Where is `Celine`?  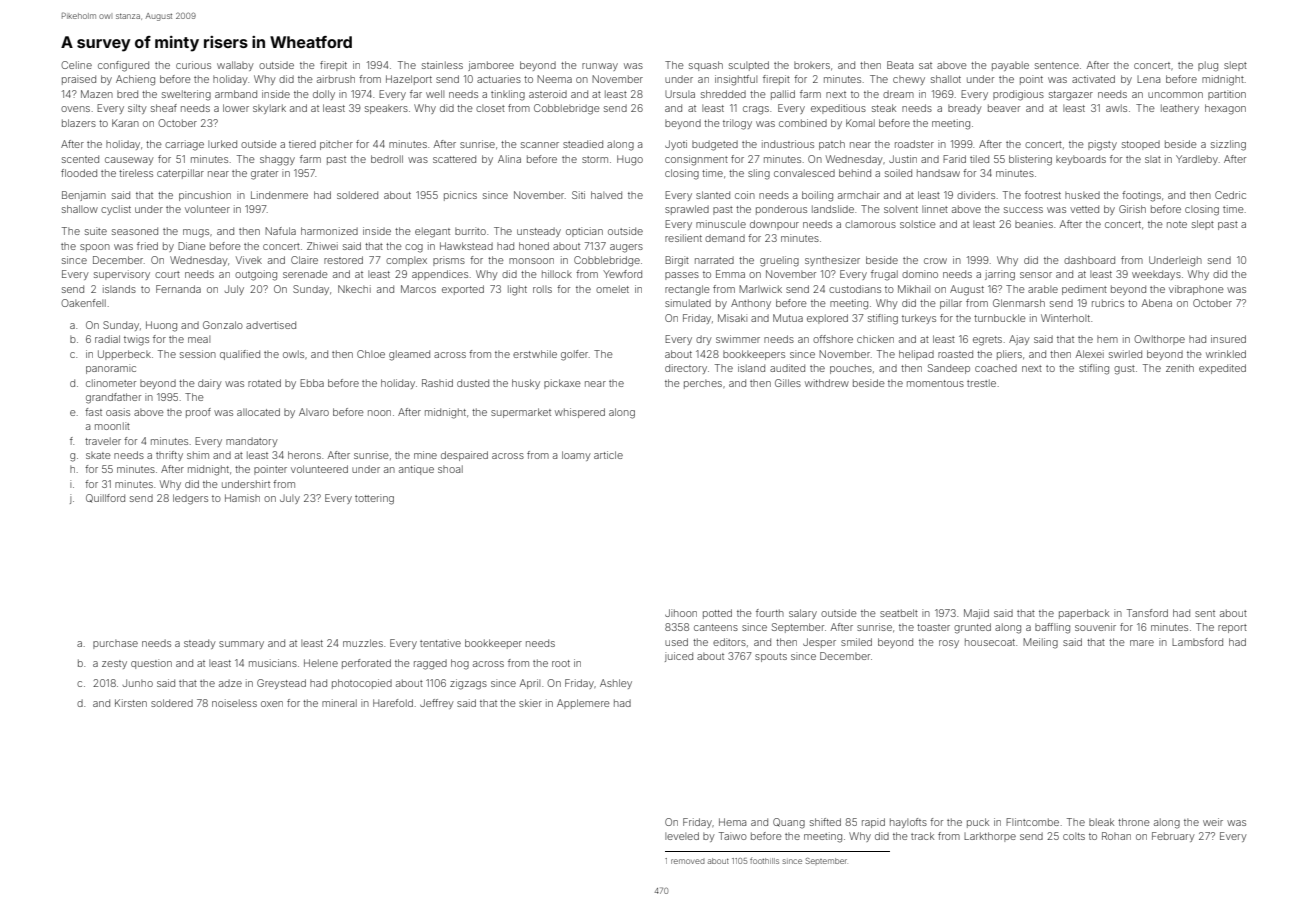
Celine is located at coordinates (76, 65).
